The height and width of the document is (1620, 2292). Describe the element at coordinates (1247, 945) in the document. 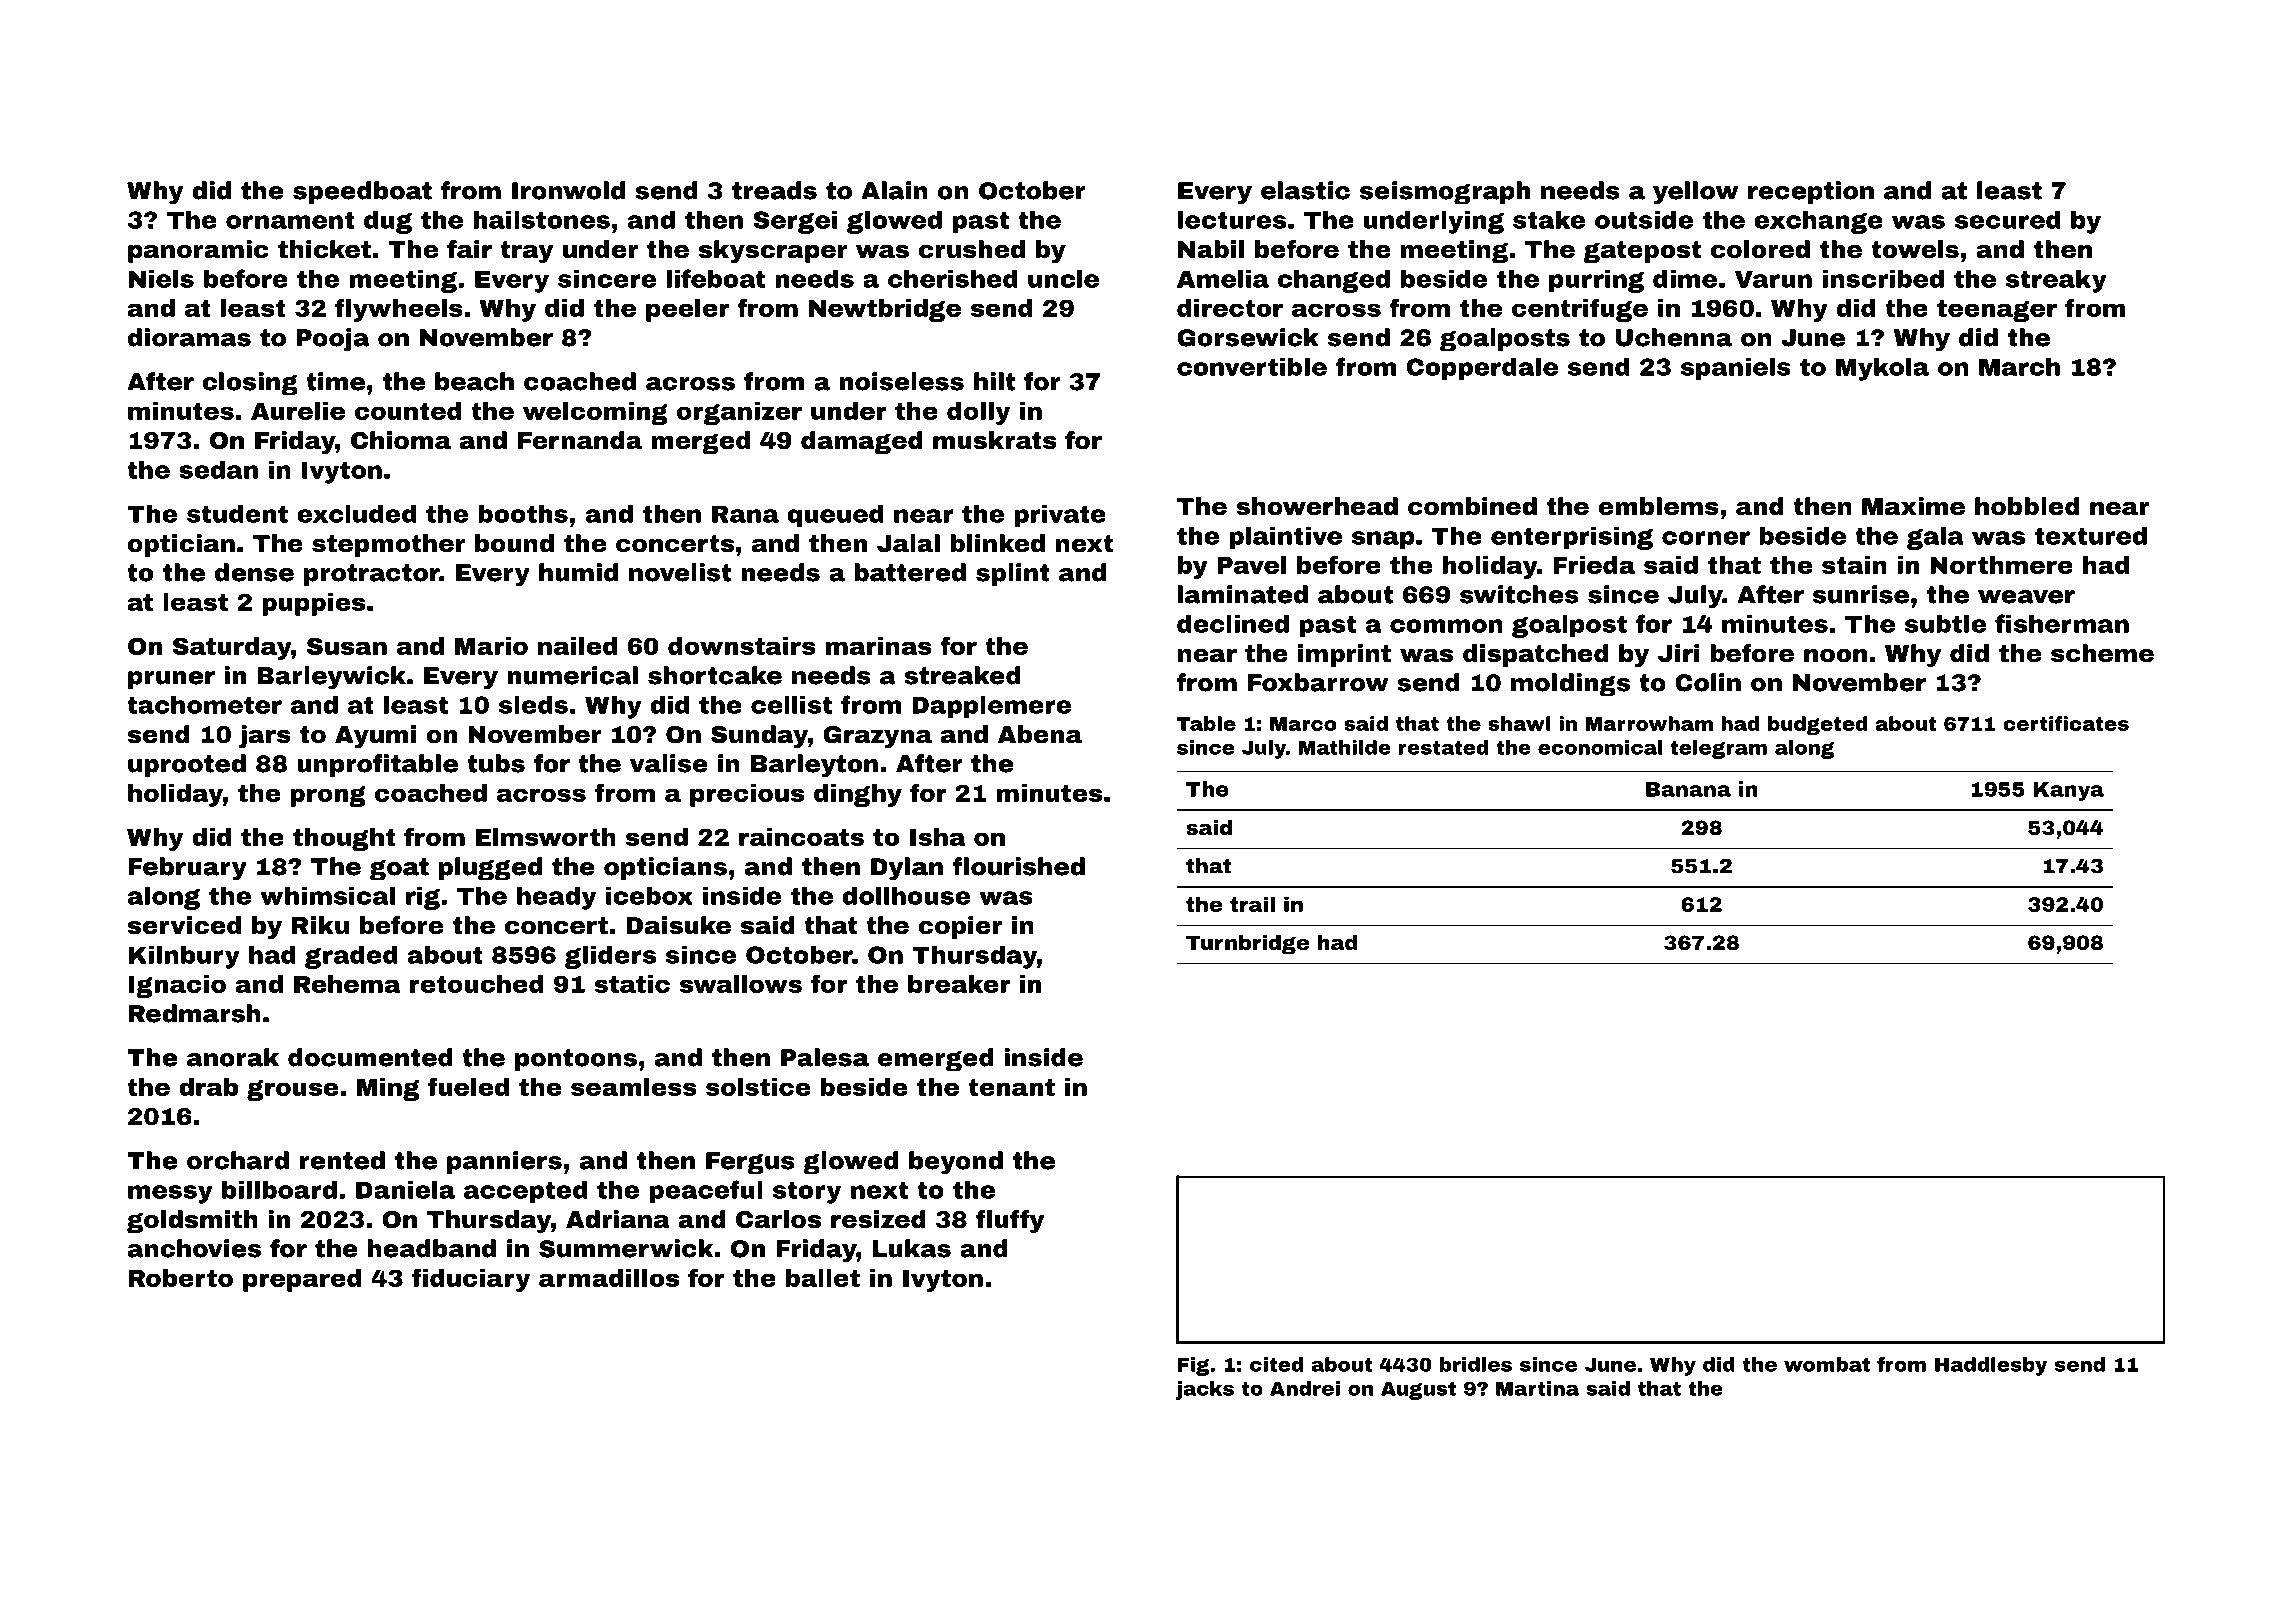

I see `Turnbridge` at that location.
